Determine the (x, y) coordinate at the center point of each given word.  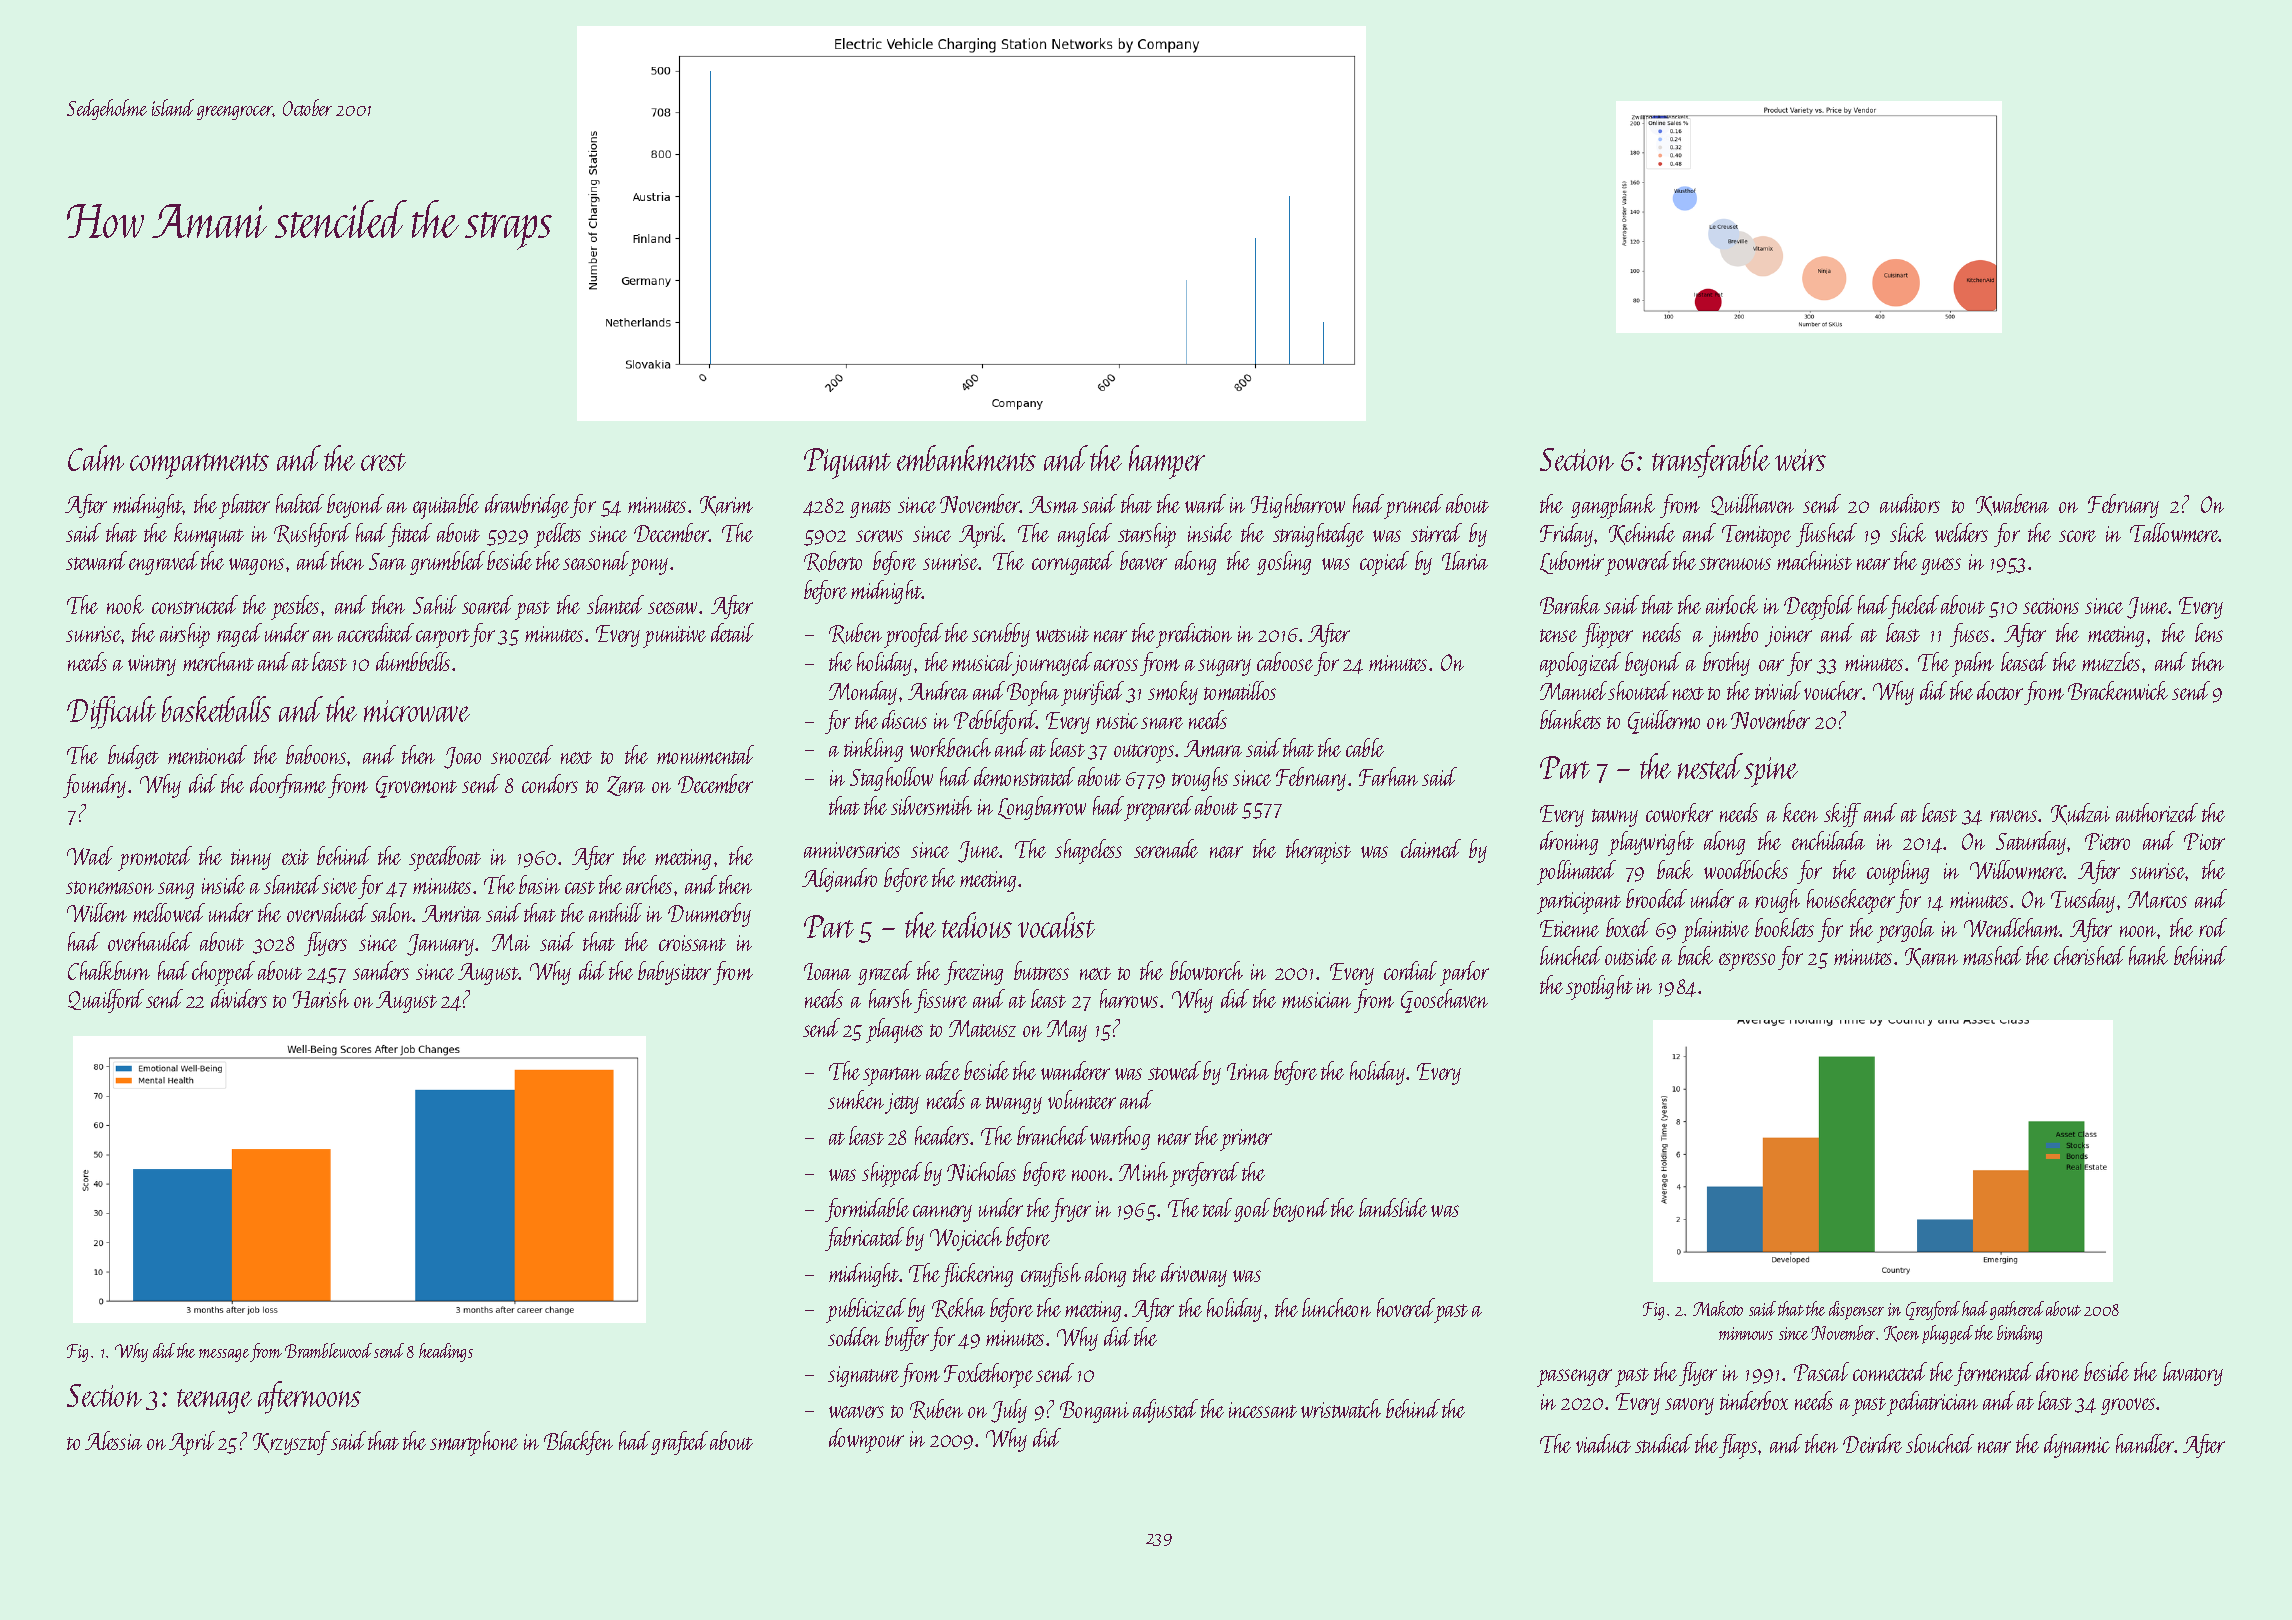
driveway (1194, 1275)
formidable (867, 1210)
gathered (2017, 1310)
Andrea (938, 690)
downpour (866, 1440)
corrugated (1073, 563)
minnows (1746, 1333)
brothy (1726, 664)
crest (383, 462)
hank (2148, 955)
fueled (1914, 607)
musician (1316, 1000)
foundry (94, 786)
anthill (615, 912)
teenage (214, 1401)
